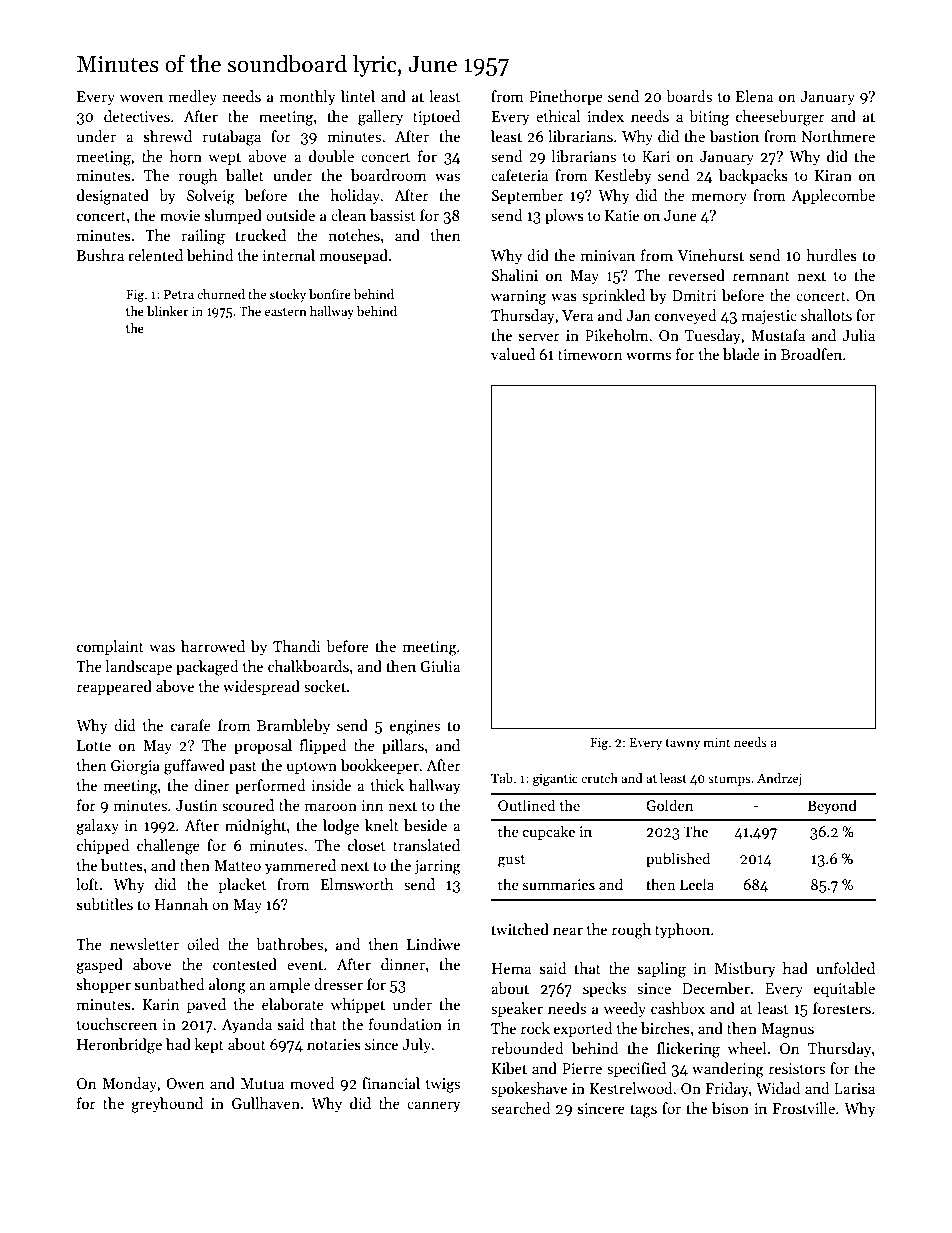  Describe the element at coordinates (832, 806) in the screenshot. I see `Beyond` at that location.
